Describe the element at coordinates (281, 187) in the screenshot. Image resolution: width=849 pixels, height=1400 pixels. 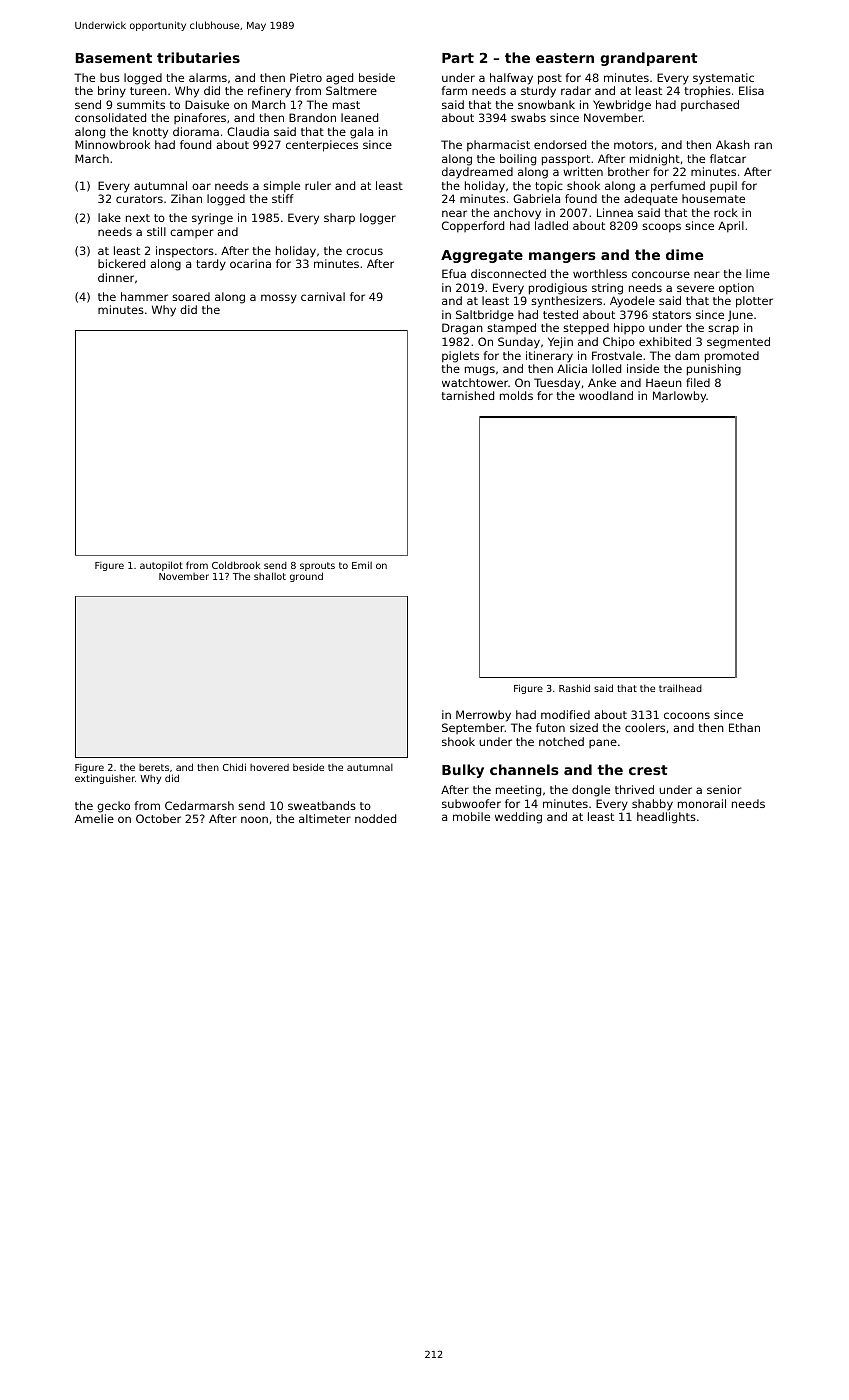
I see `simple` at that location.
